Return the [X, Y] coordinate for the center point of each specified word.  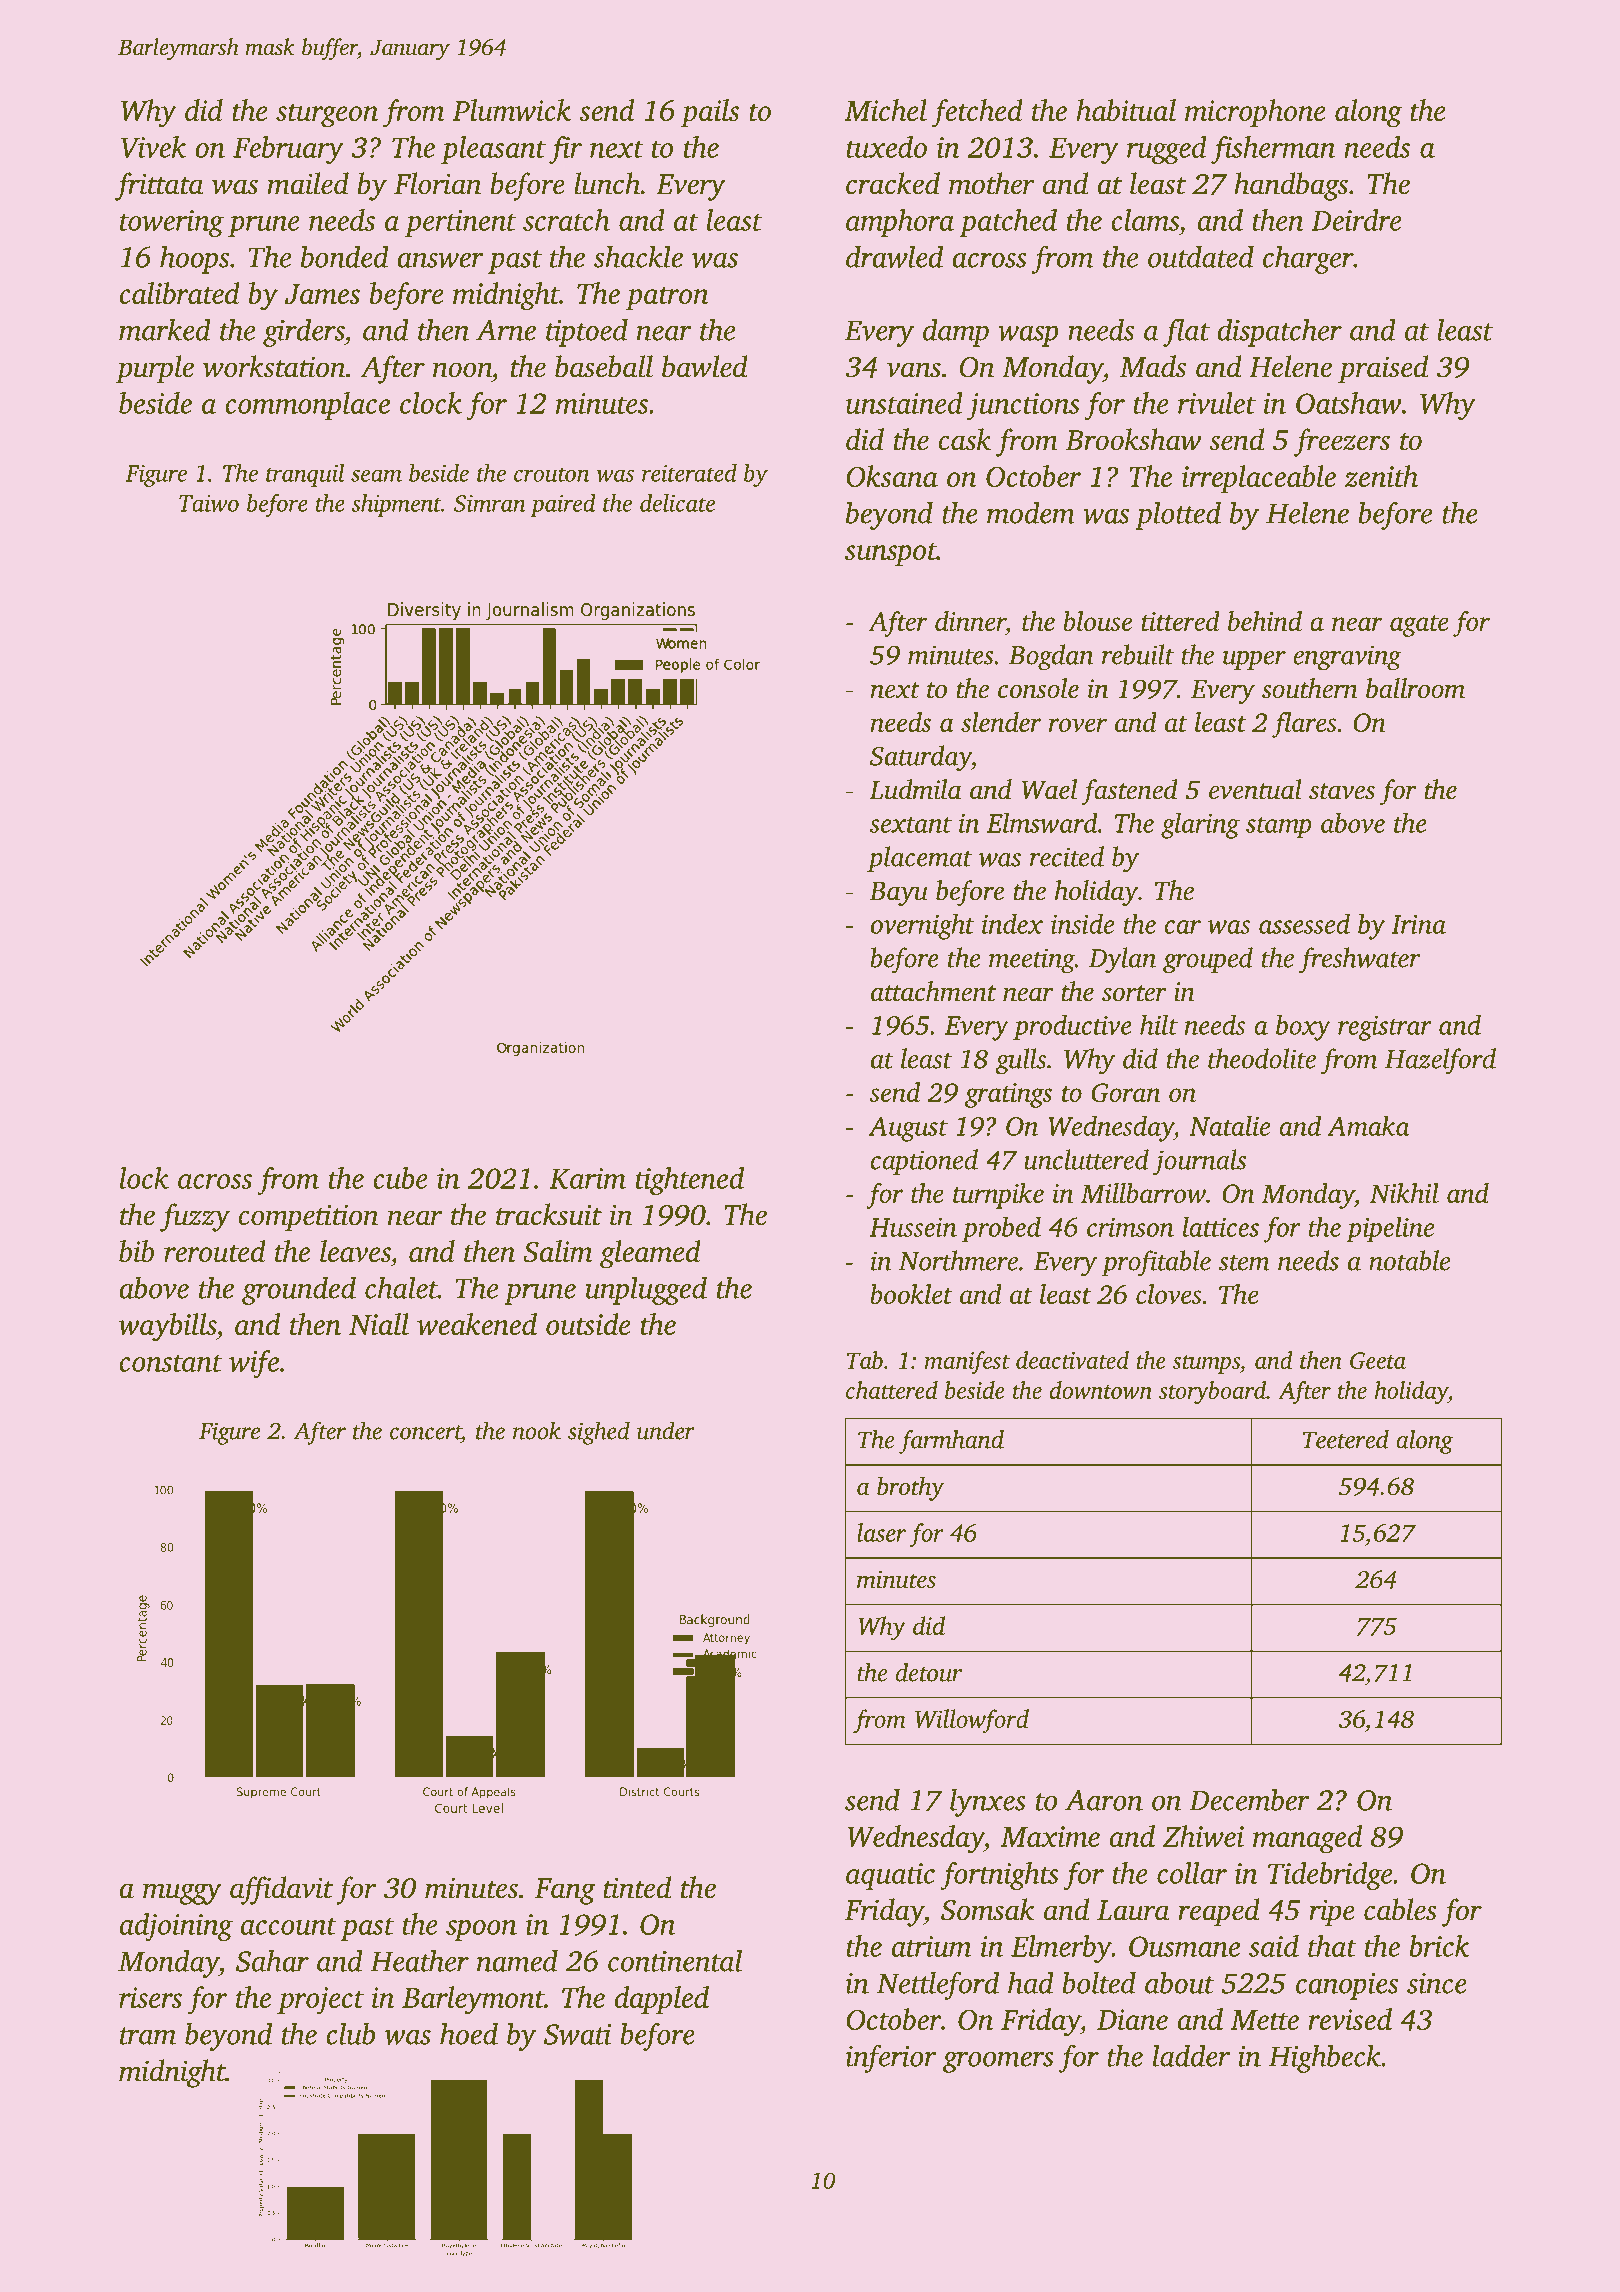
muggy [182, 1894]
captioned [924, 1162]
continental [675, 1960]
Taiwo [209, 503]
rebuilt [1138, 654]
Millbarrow [1143, 1193]
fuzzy [195, 1217]
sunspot [891, 554]
